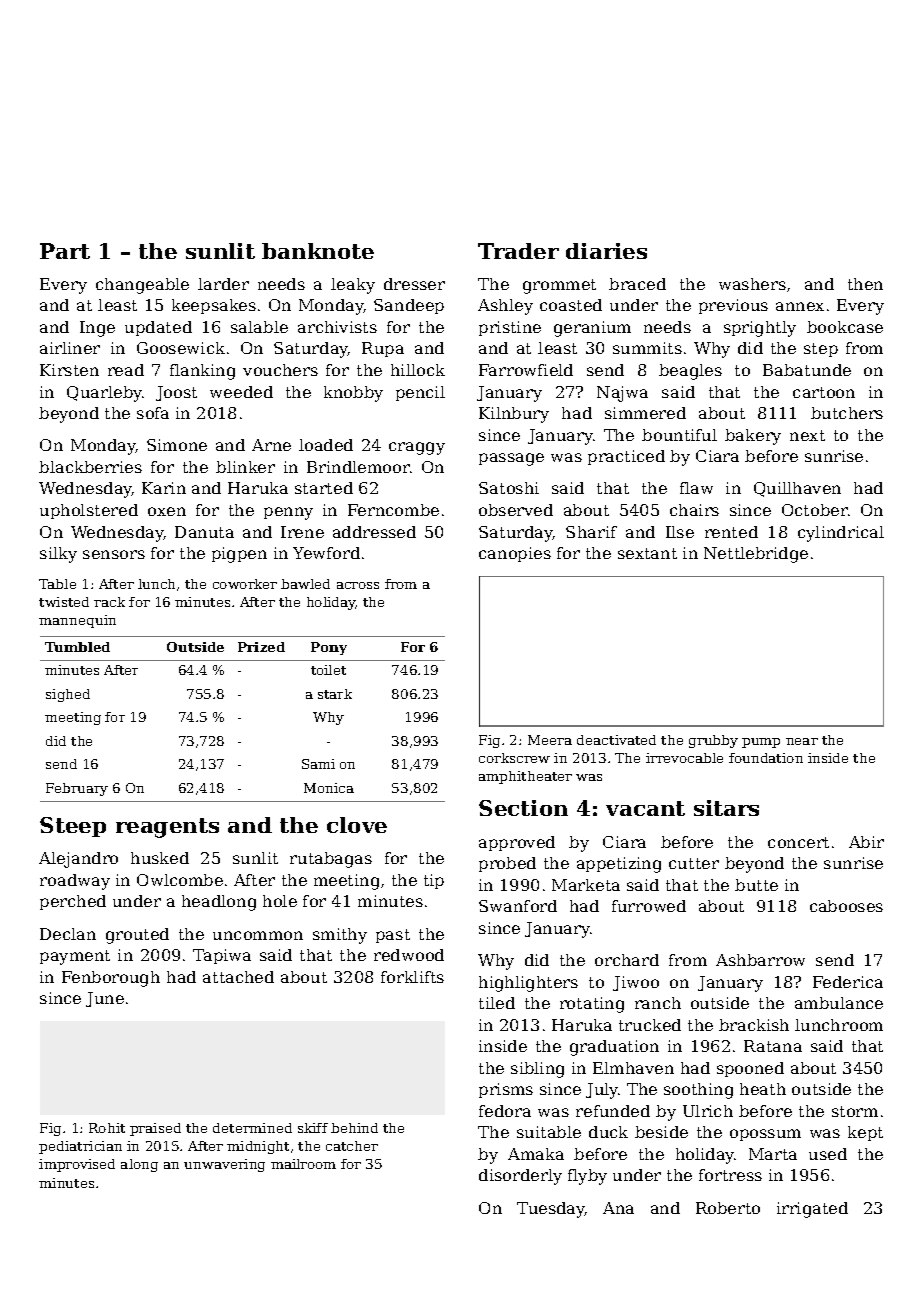 This screenshot has height=1308, width=924. I want to click on Trader, so click(518, 251).
